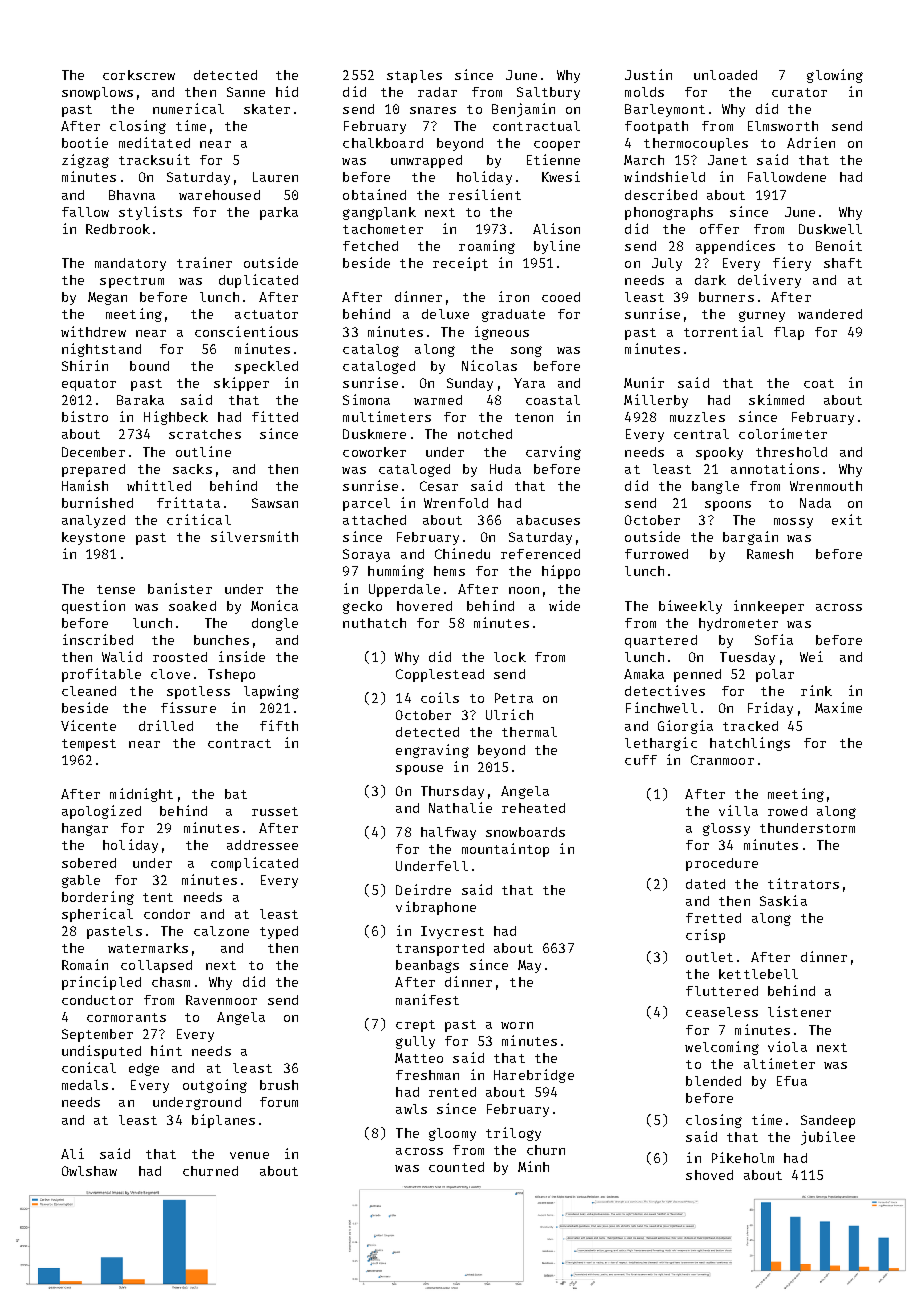  I want to click on Minh, so click(533, 1166).
